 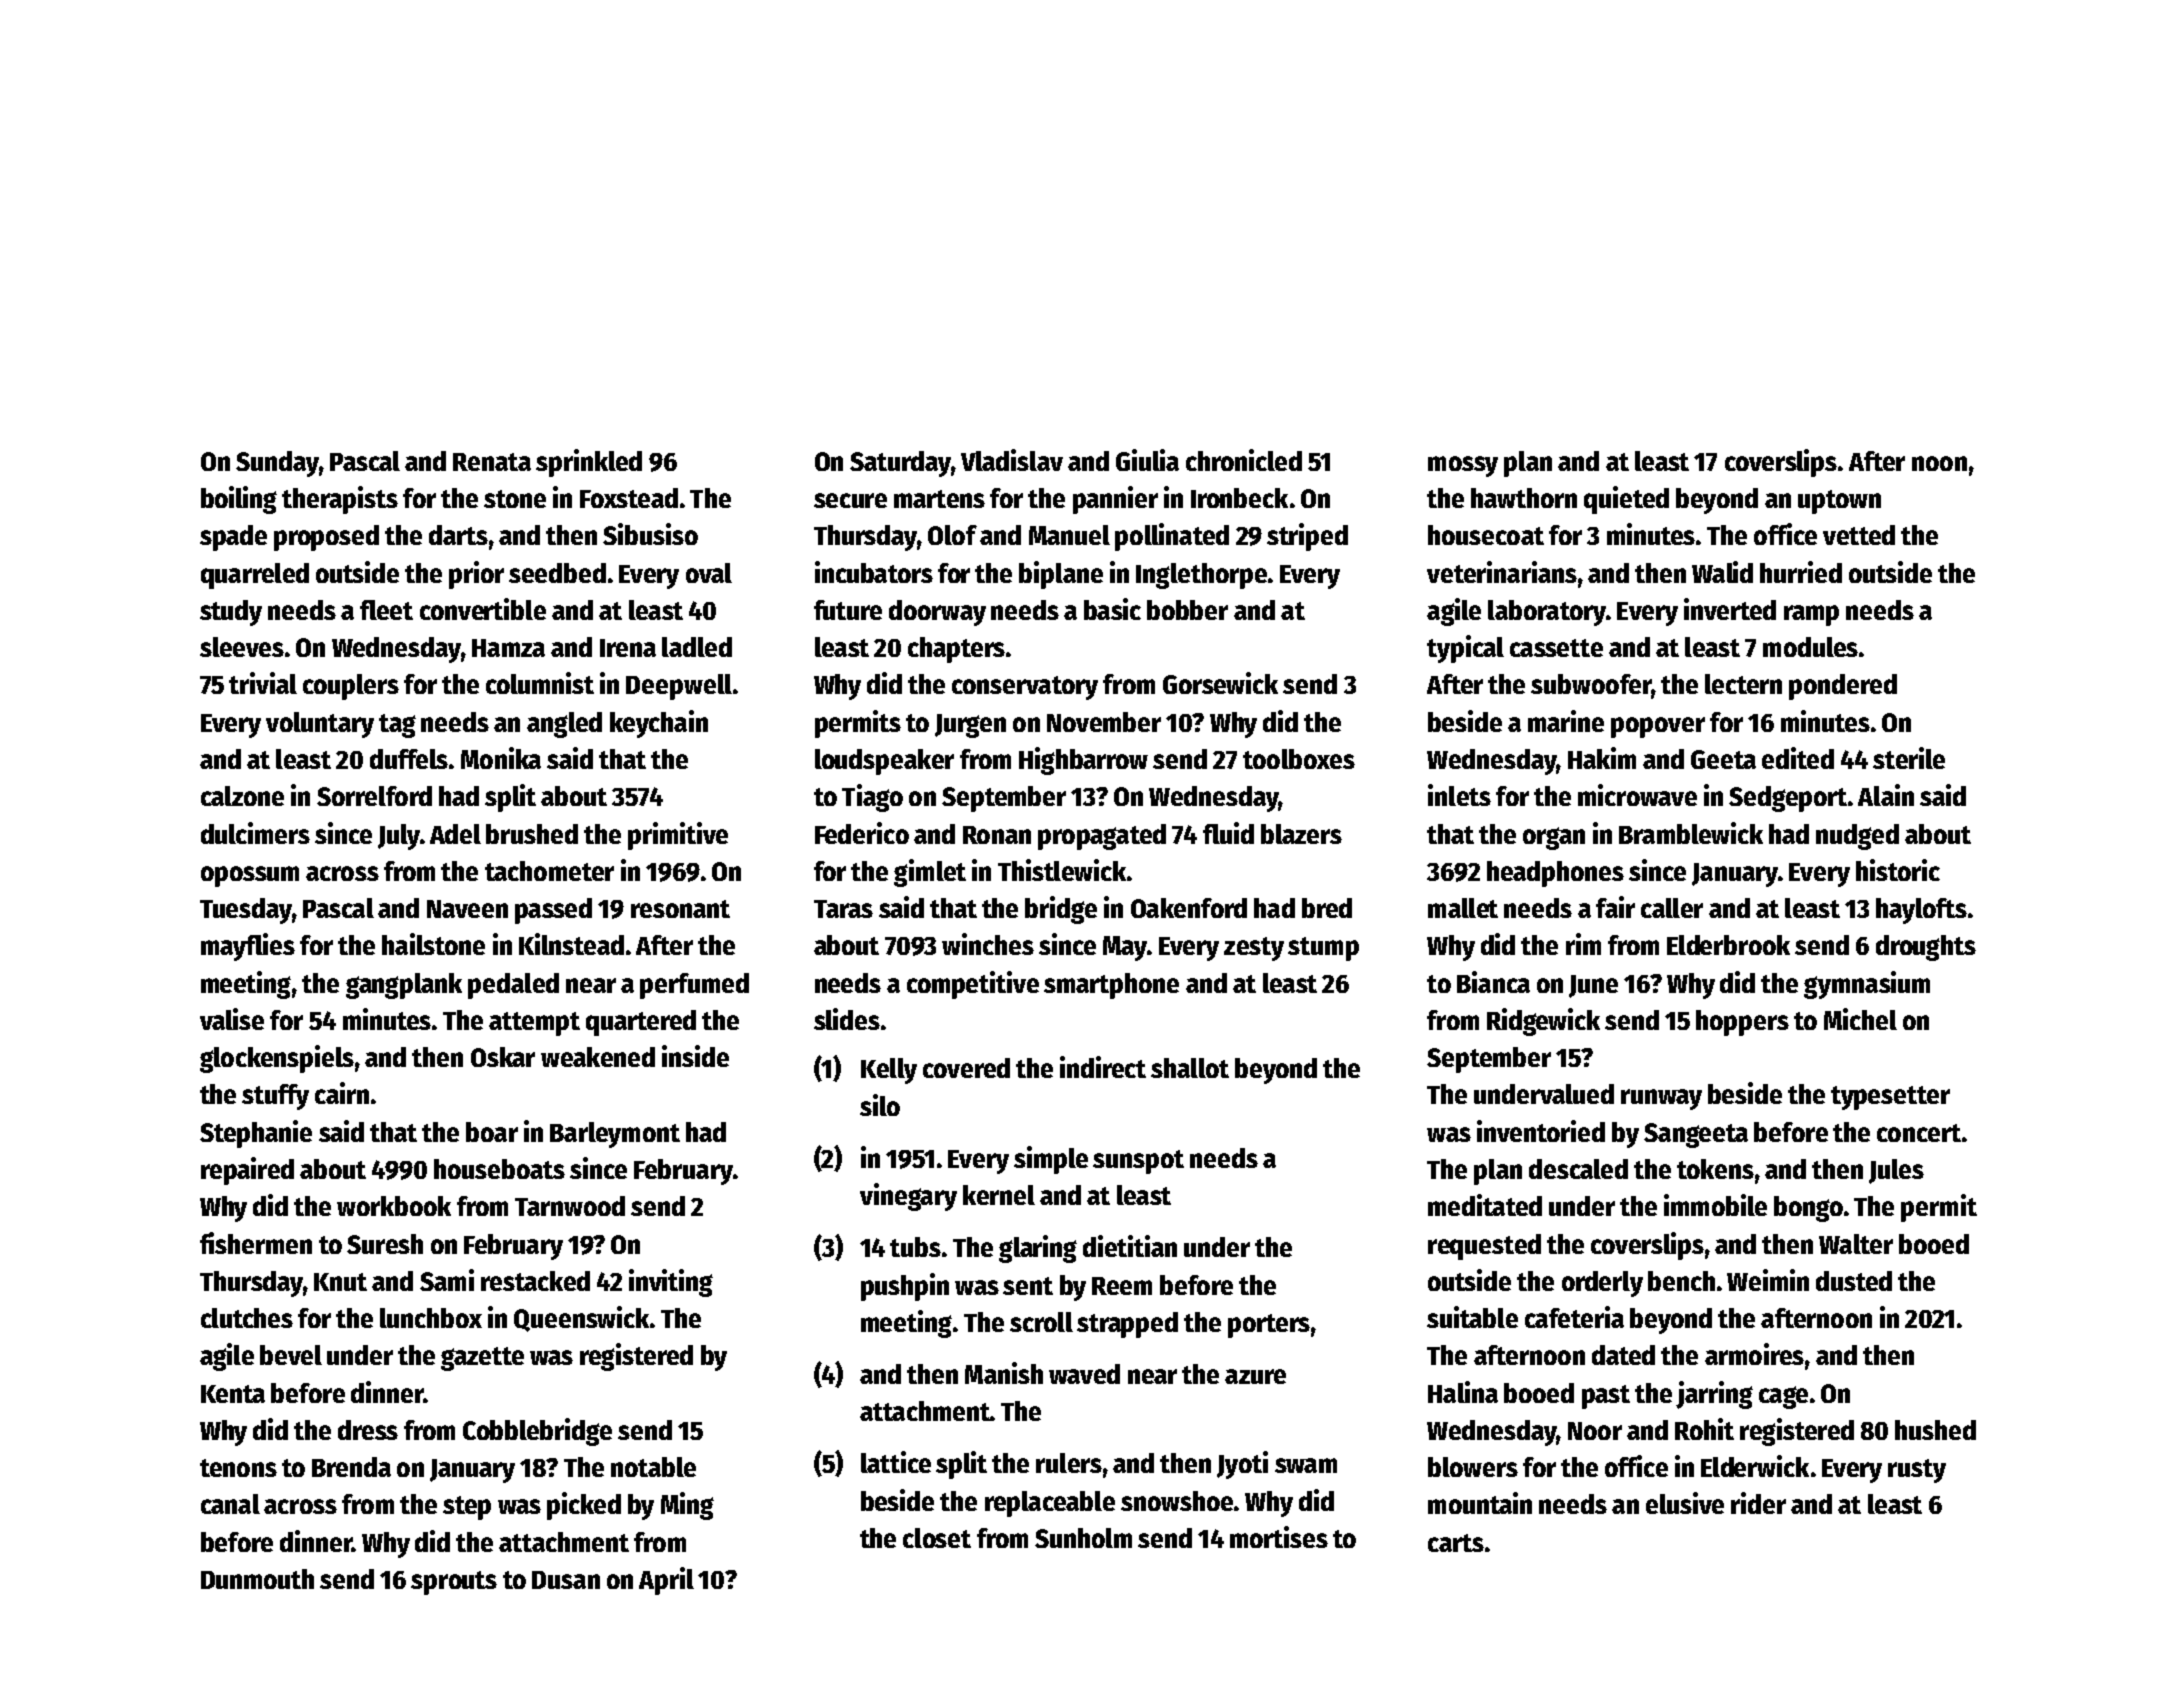 I want to click on darts, so click(x=458, y=535).
